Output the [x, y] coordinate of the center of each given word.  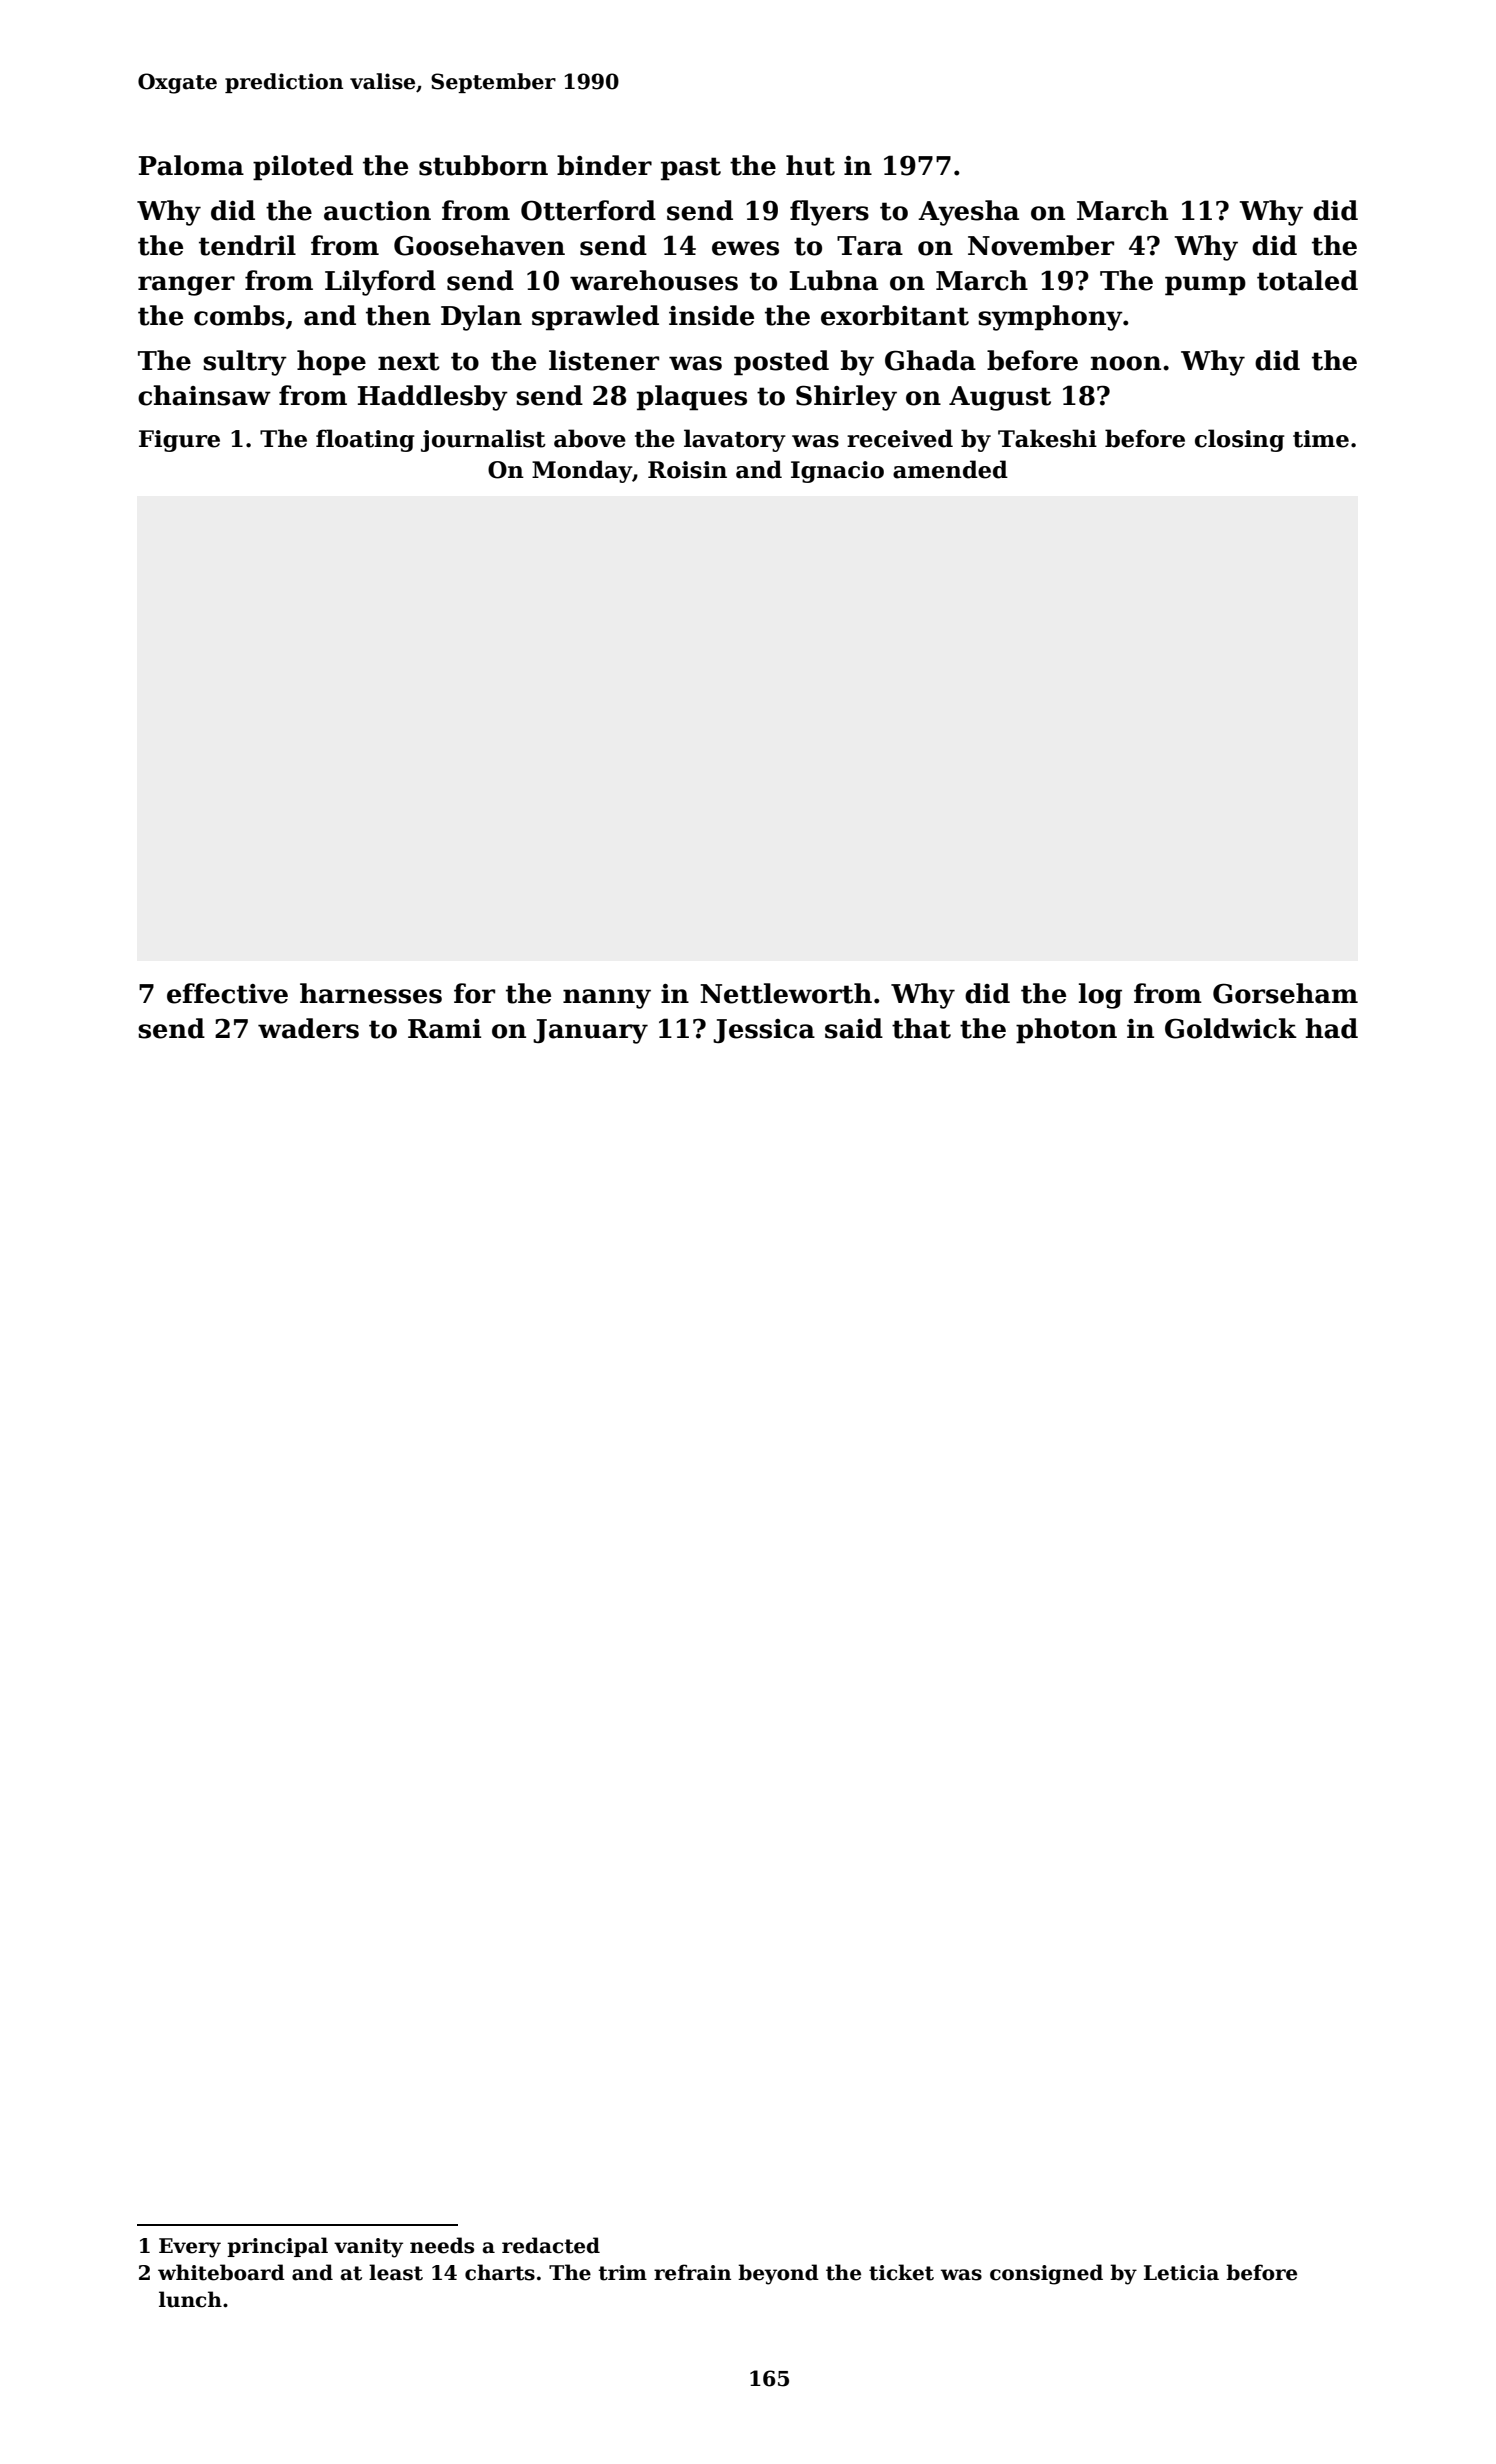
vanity [368, 2248]
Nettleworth [786, 993]
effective [227, 993]
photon [1066, 1031]
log [1100, 996]
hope [331, 363]
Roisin [687, 470]
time [1321, 439]
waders [308, 1028]
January [590, 1031]
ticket [901, 2272]
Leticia [1181, 2273]
